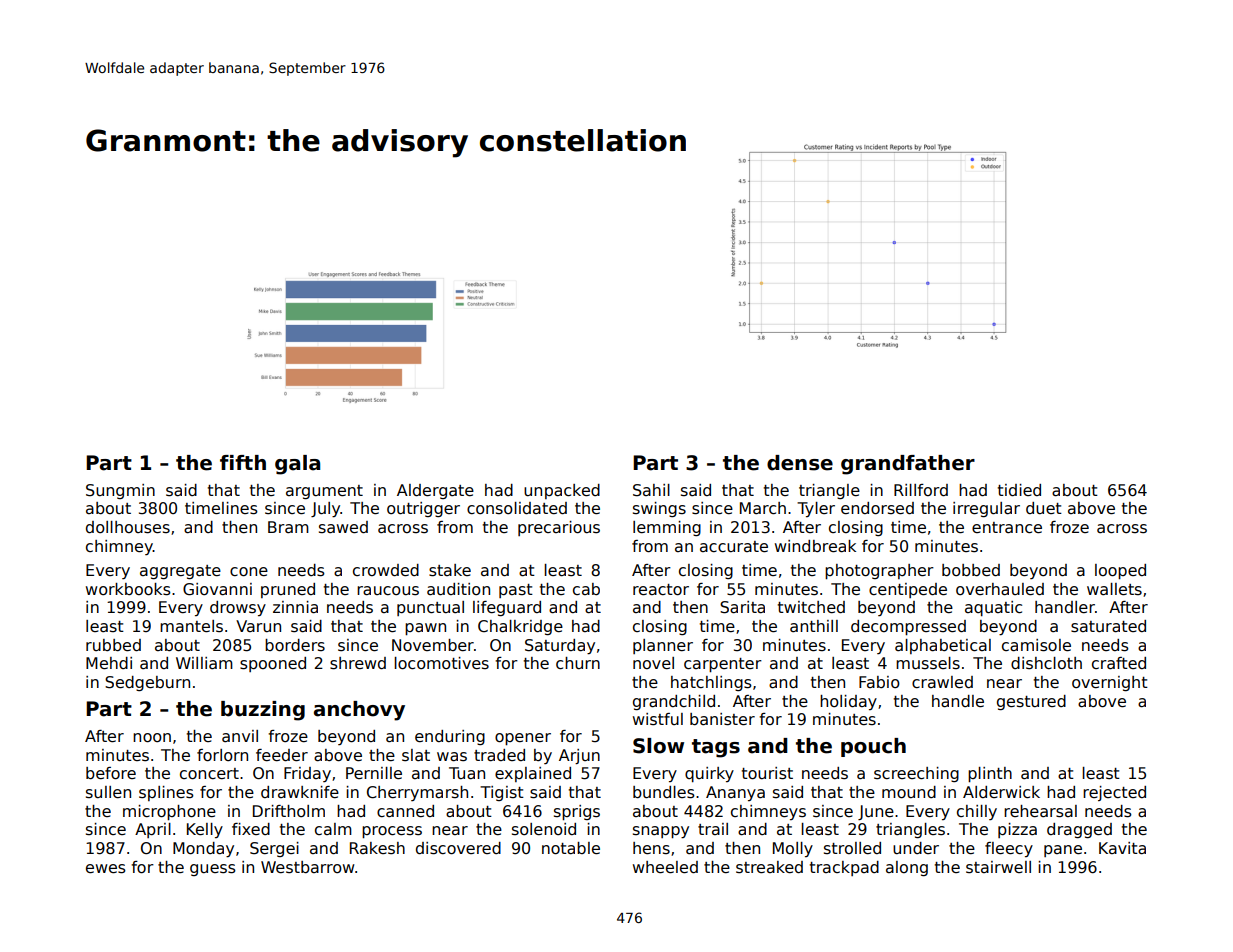 This image has height=952, width=1233. What do you see at coordinates (243, 462) in the image?
I see `fifth` at bounding box center [243, 462].
